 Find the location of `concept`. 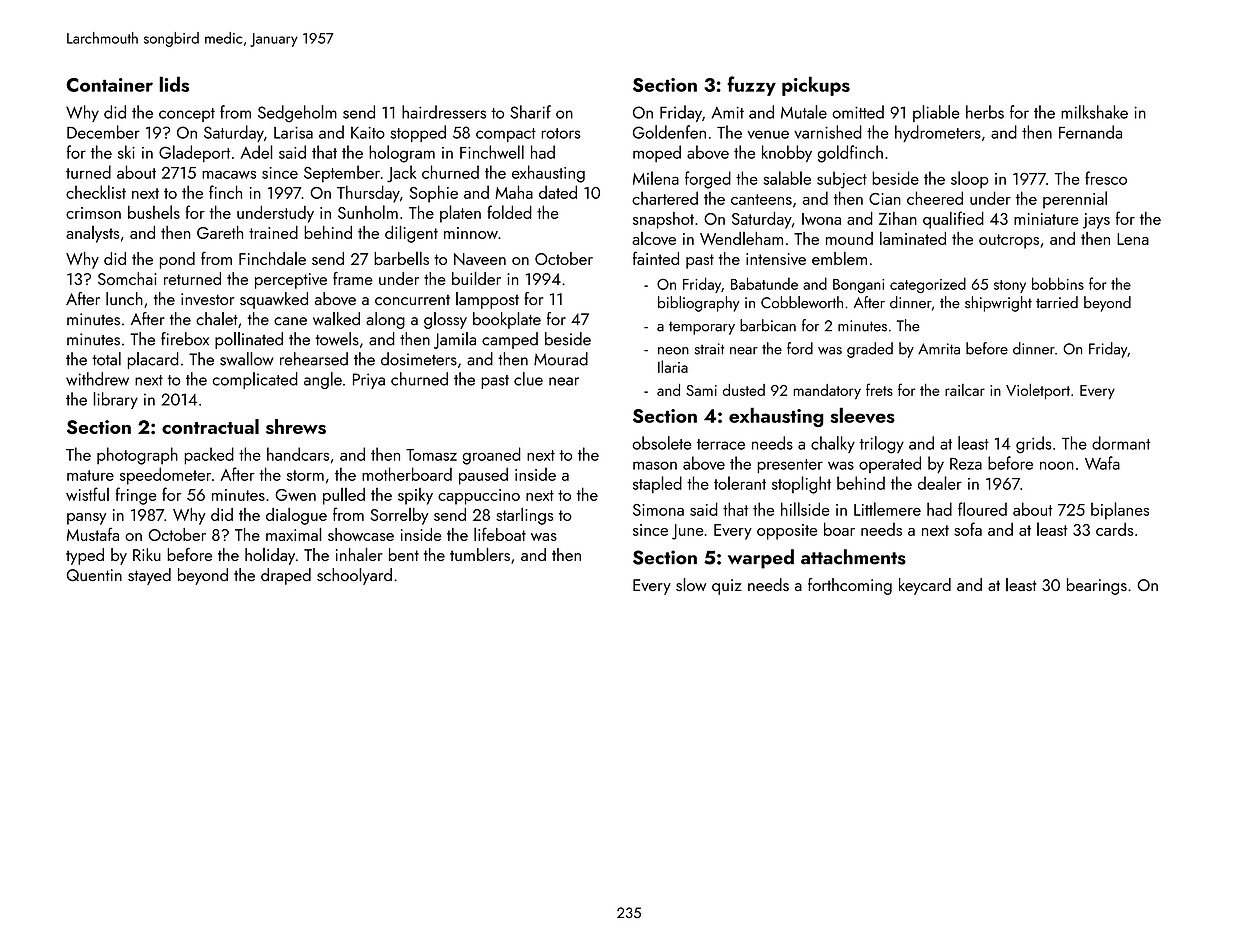

concept is located at coordinates (187, 115).
